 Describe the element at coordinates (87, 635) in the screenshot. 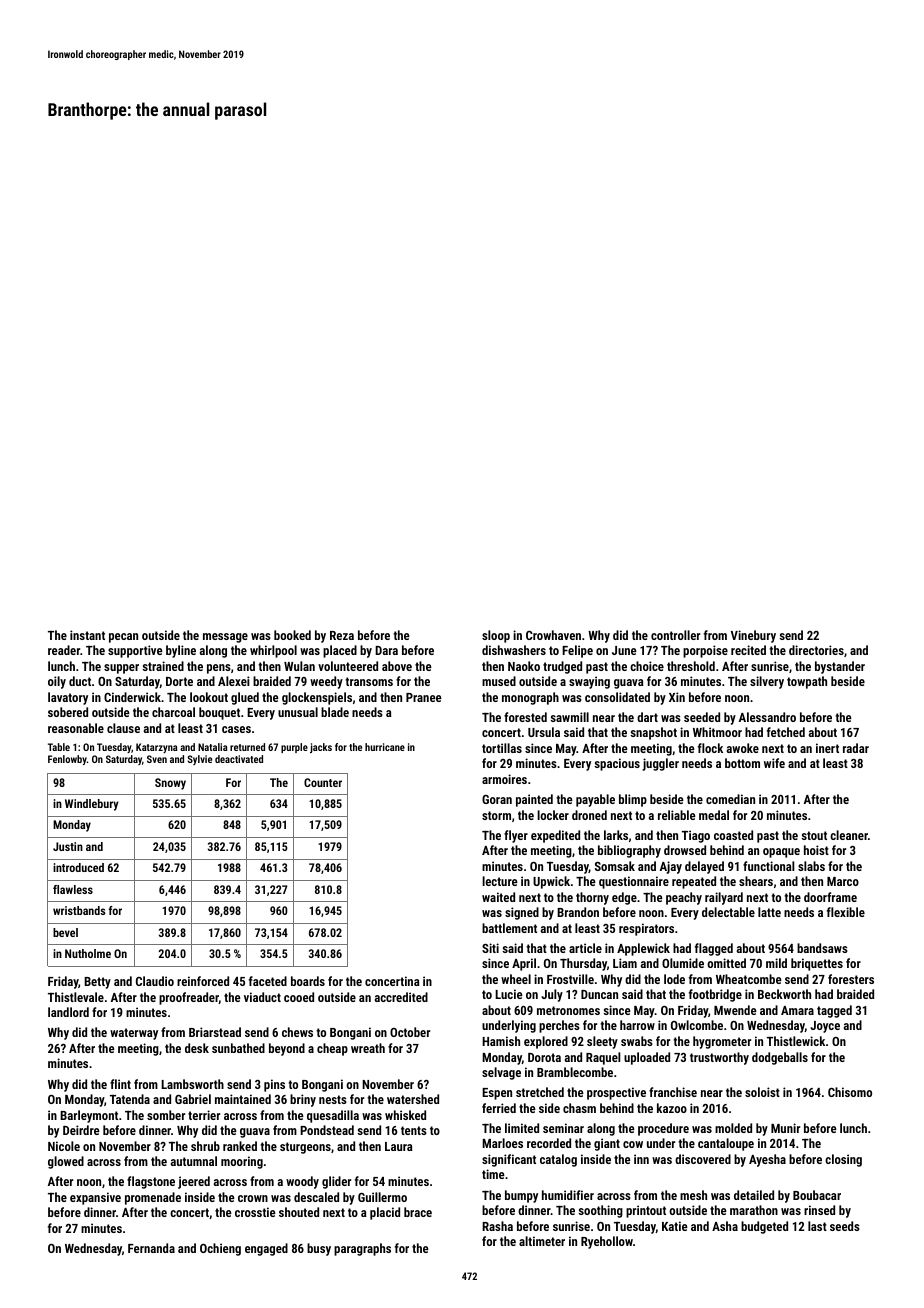

I see `instant` at that location.
